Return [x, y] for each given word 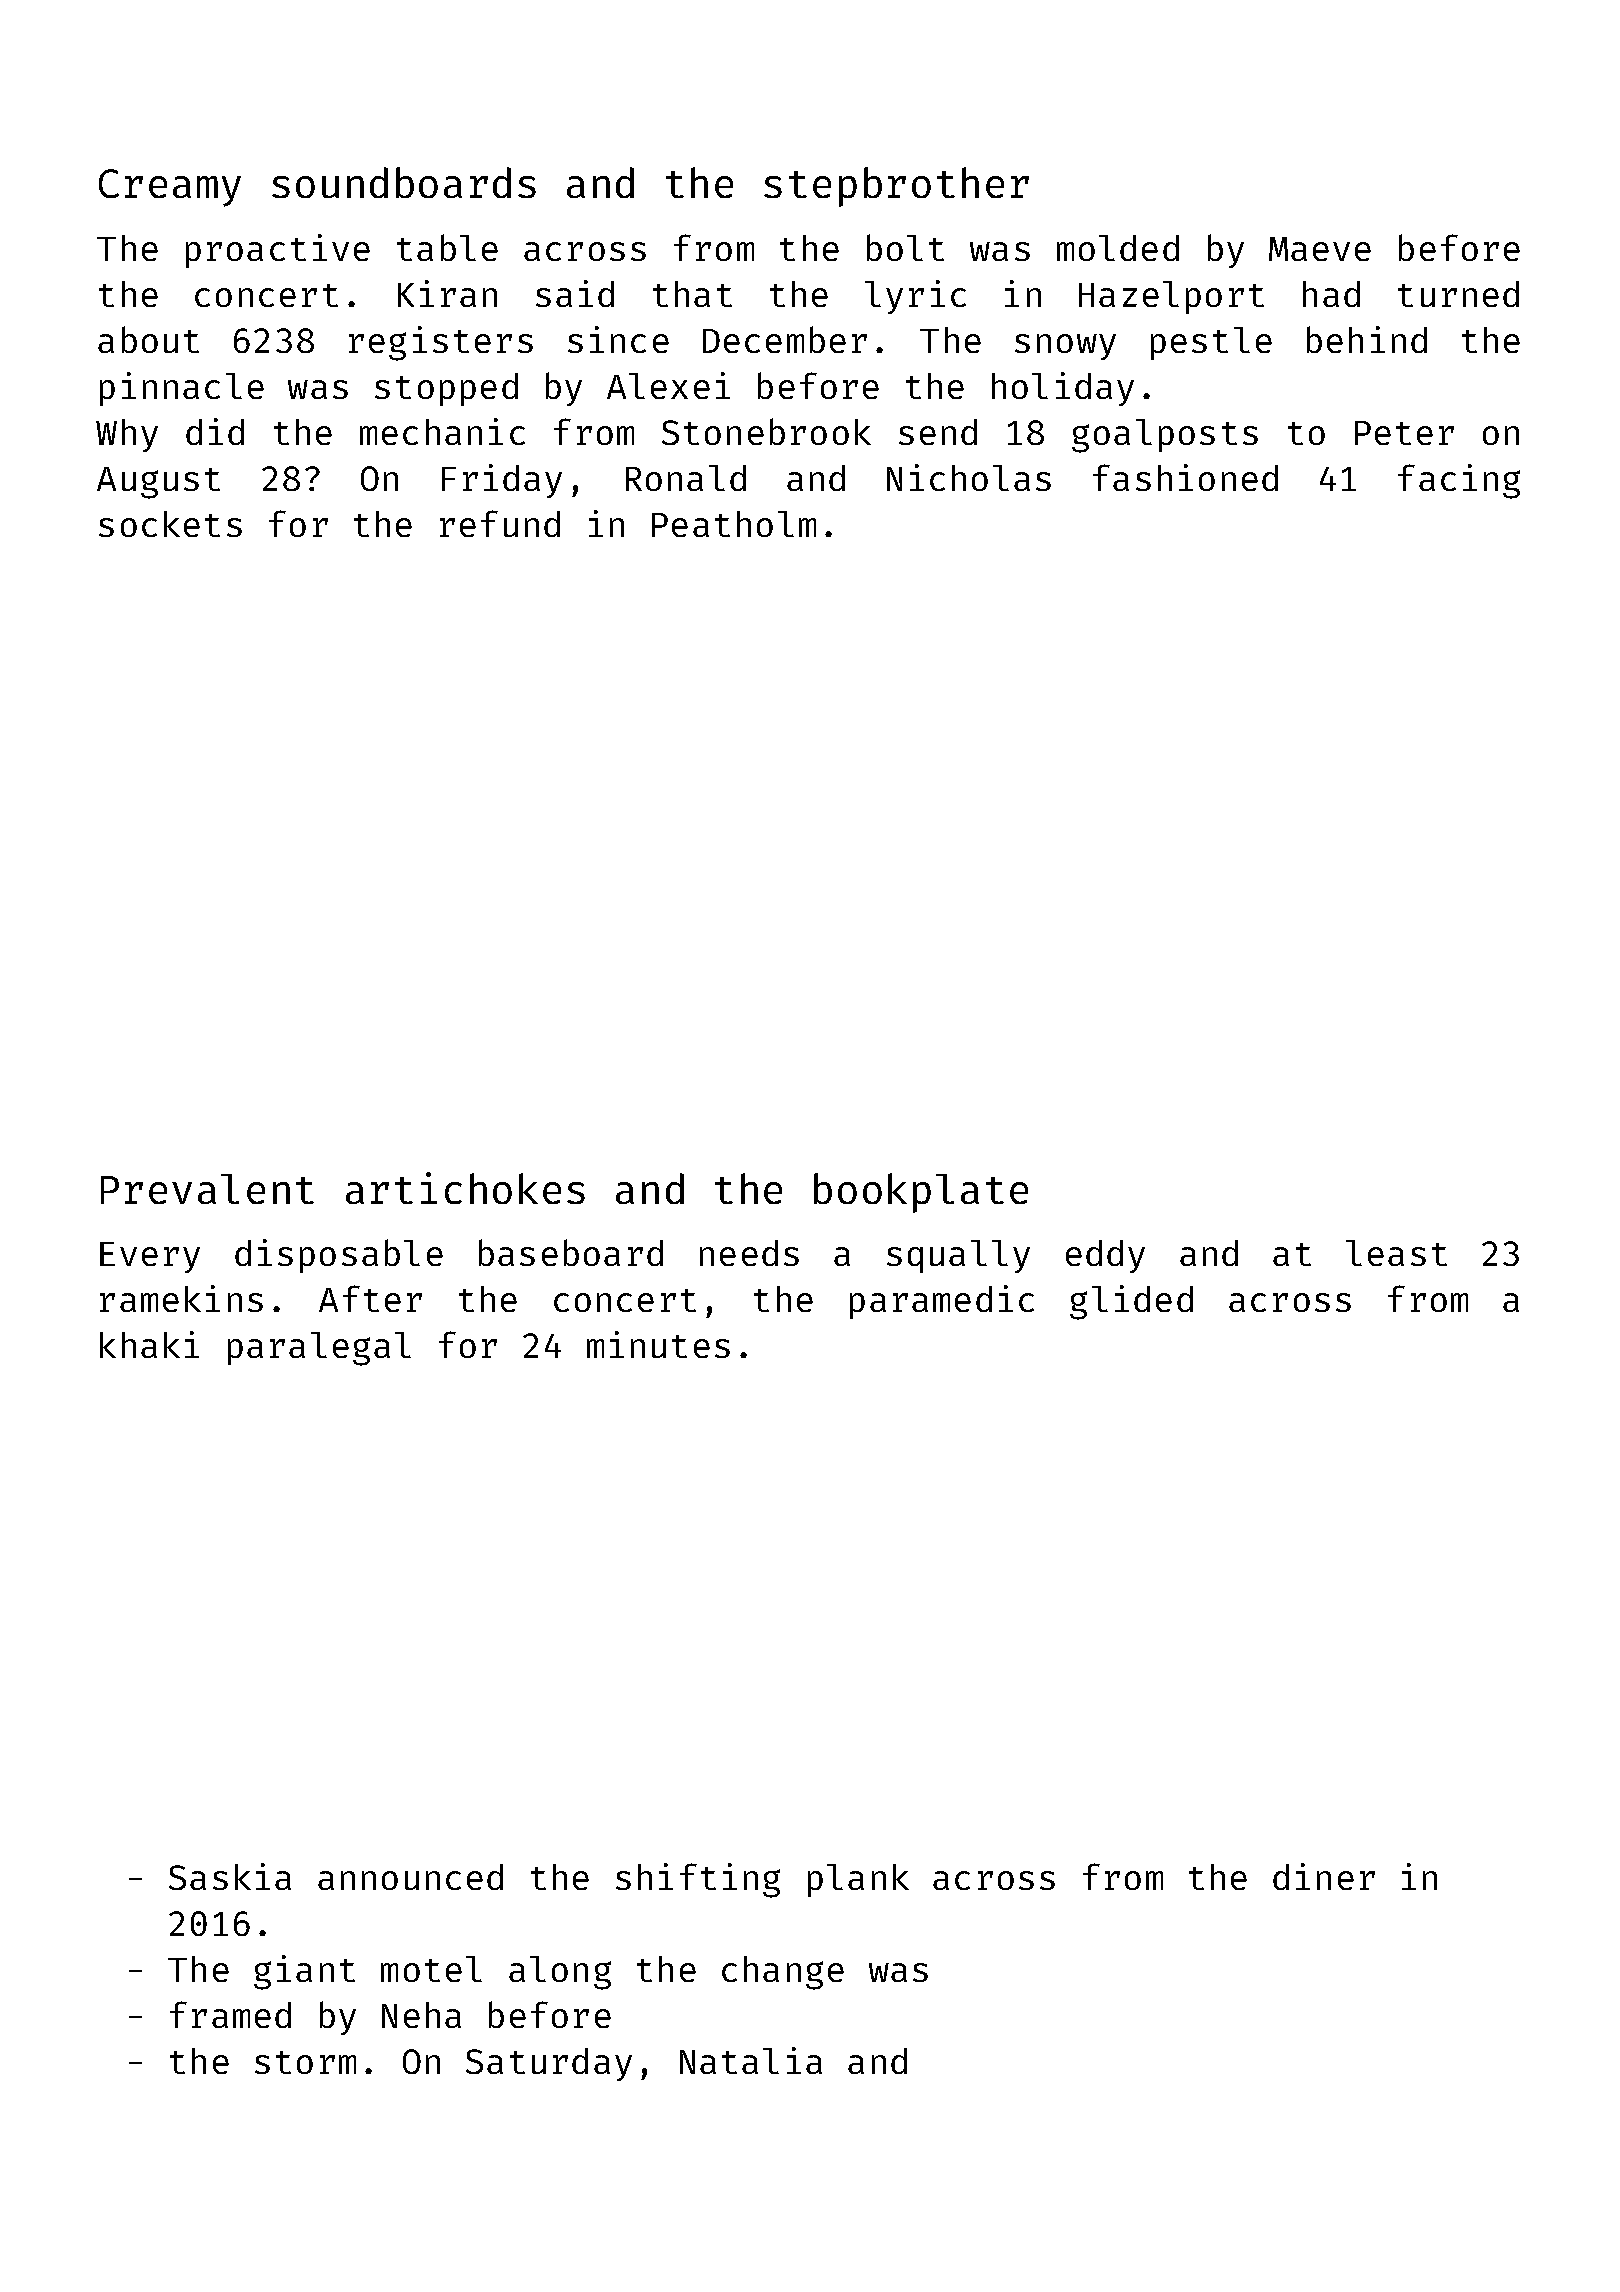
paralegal [319, 1349]
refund [500, 523]
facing [1459, 481]
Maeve [1320, 249]
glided [1131, 1302]
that [692, 294]
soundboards [404, 182]
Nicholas [969, 477]
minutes [658, 1344]
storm [305, 2062]
